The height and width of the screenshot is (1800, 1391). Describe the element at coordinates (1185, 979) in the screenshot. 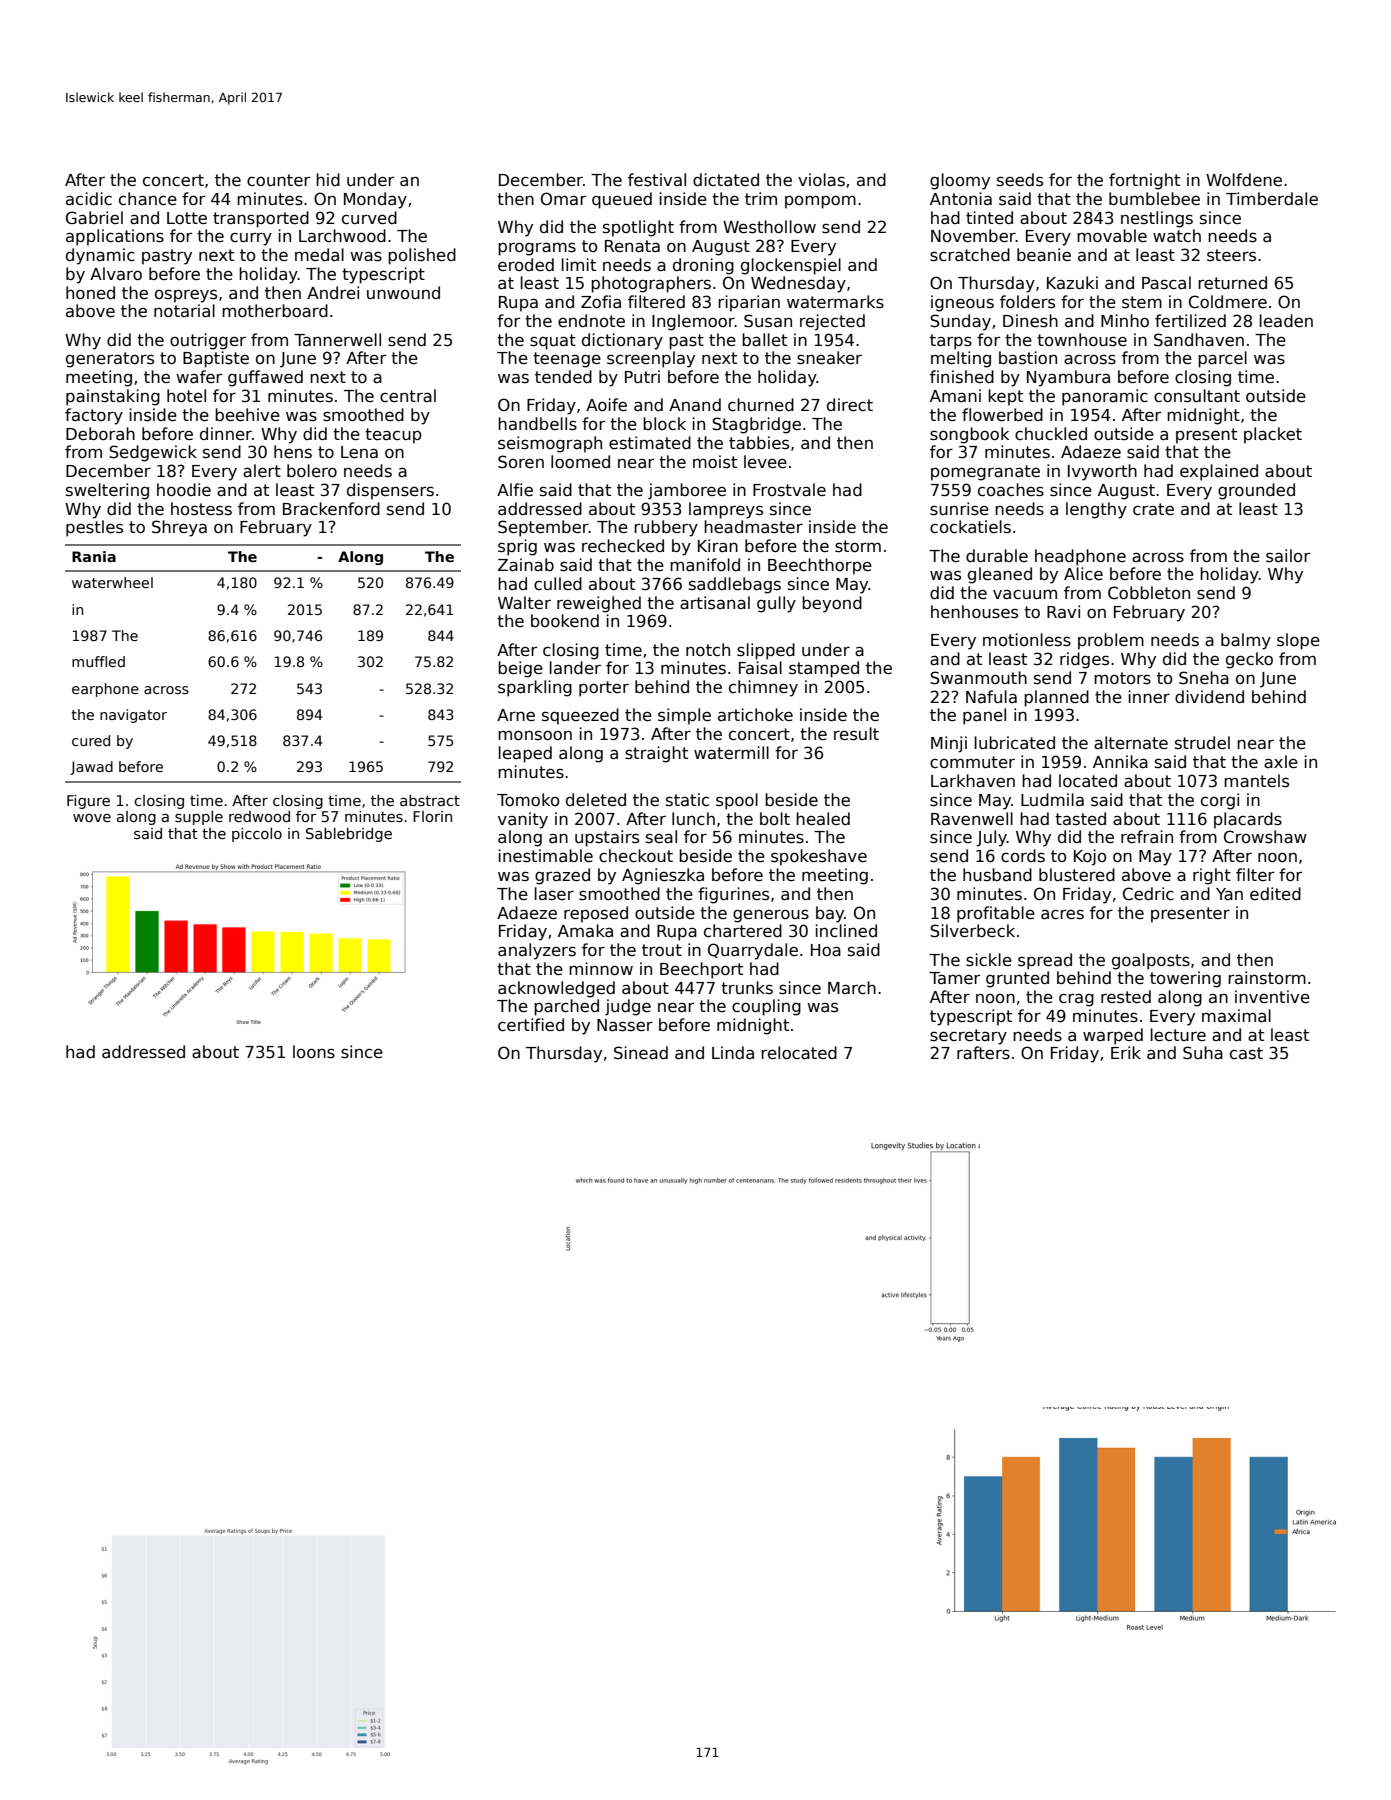

I see `towering` at that location.
